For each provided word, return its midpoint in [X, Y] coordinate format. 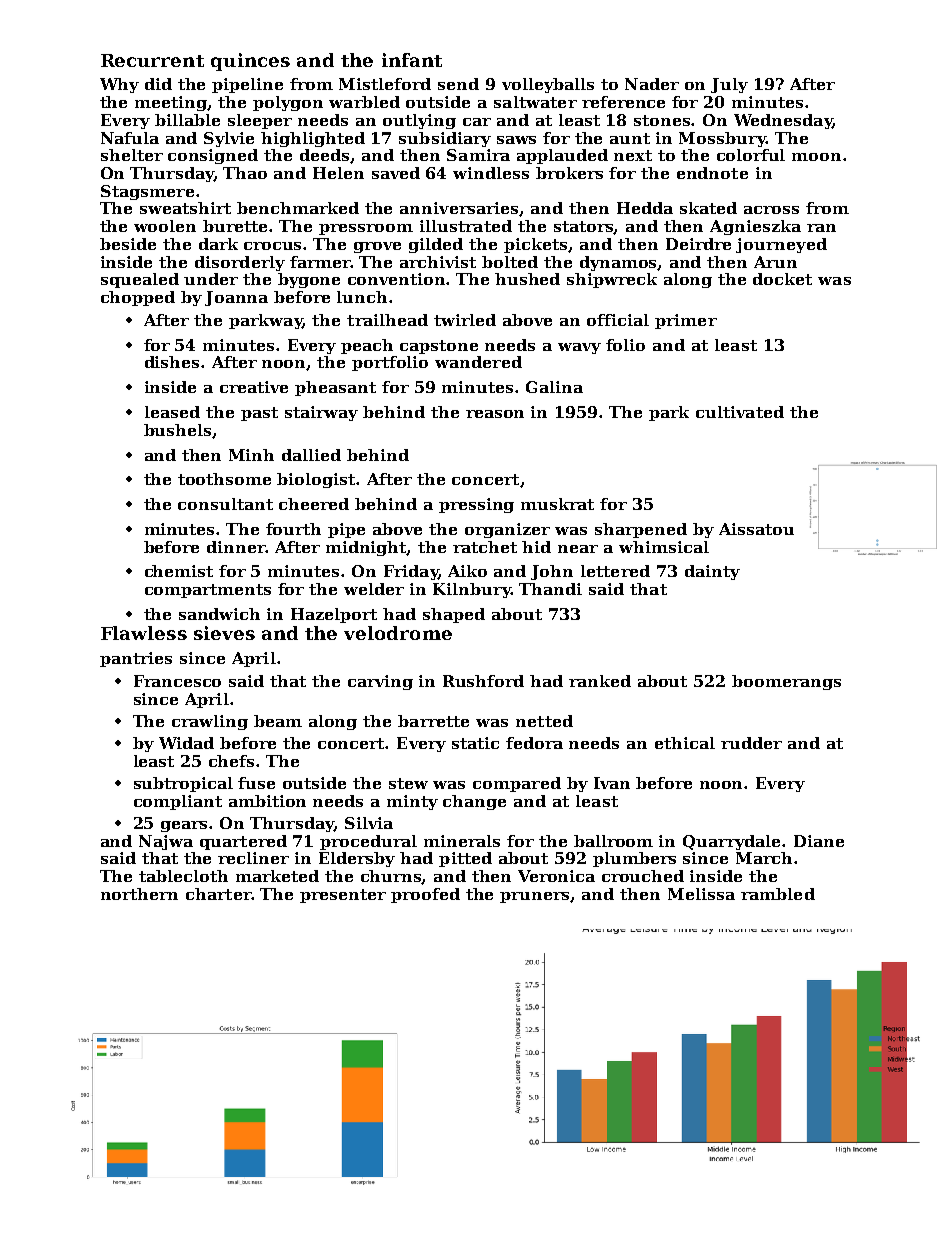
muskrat [557, 504]
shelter [132, 155]
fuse [256, 783]
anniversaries [460, 209]
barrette [433, 721]
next [633, 155]
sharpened [641, 530]
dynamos [619, 263]
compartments [208, 591]
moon [816, 157]
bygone [309, 280]
